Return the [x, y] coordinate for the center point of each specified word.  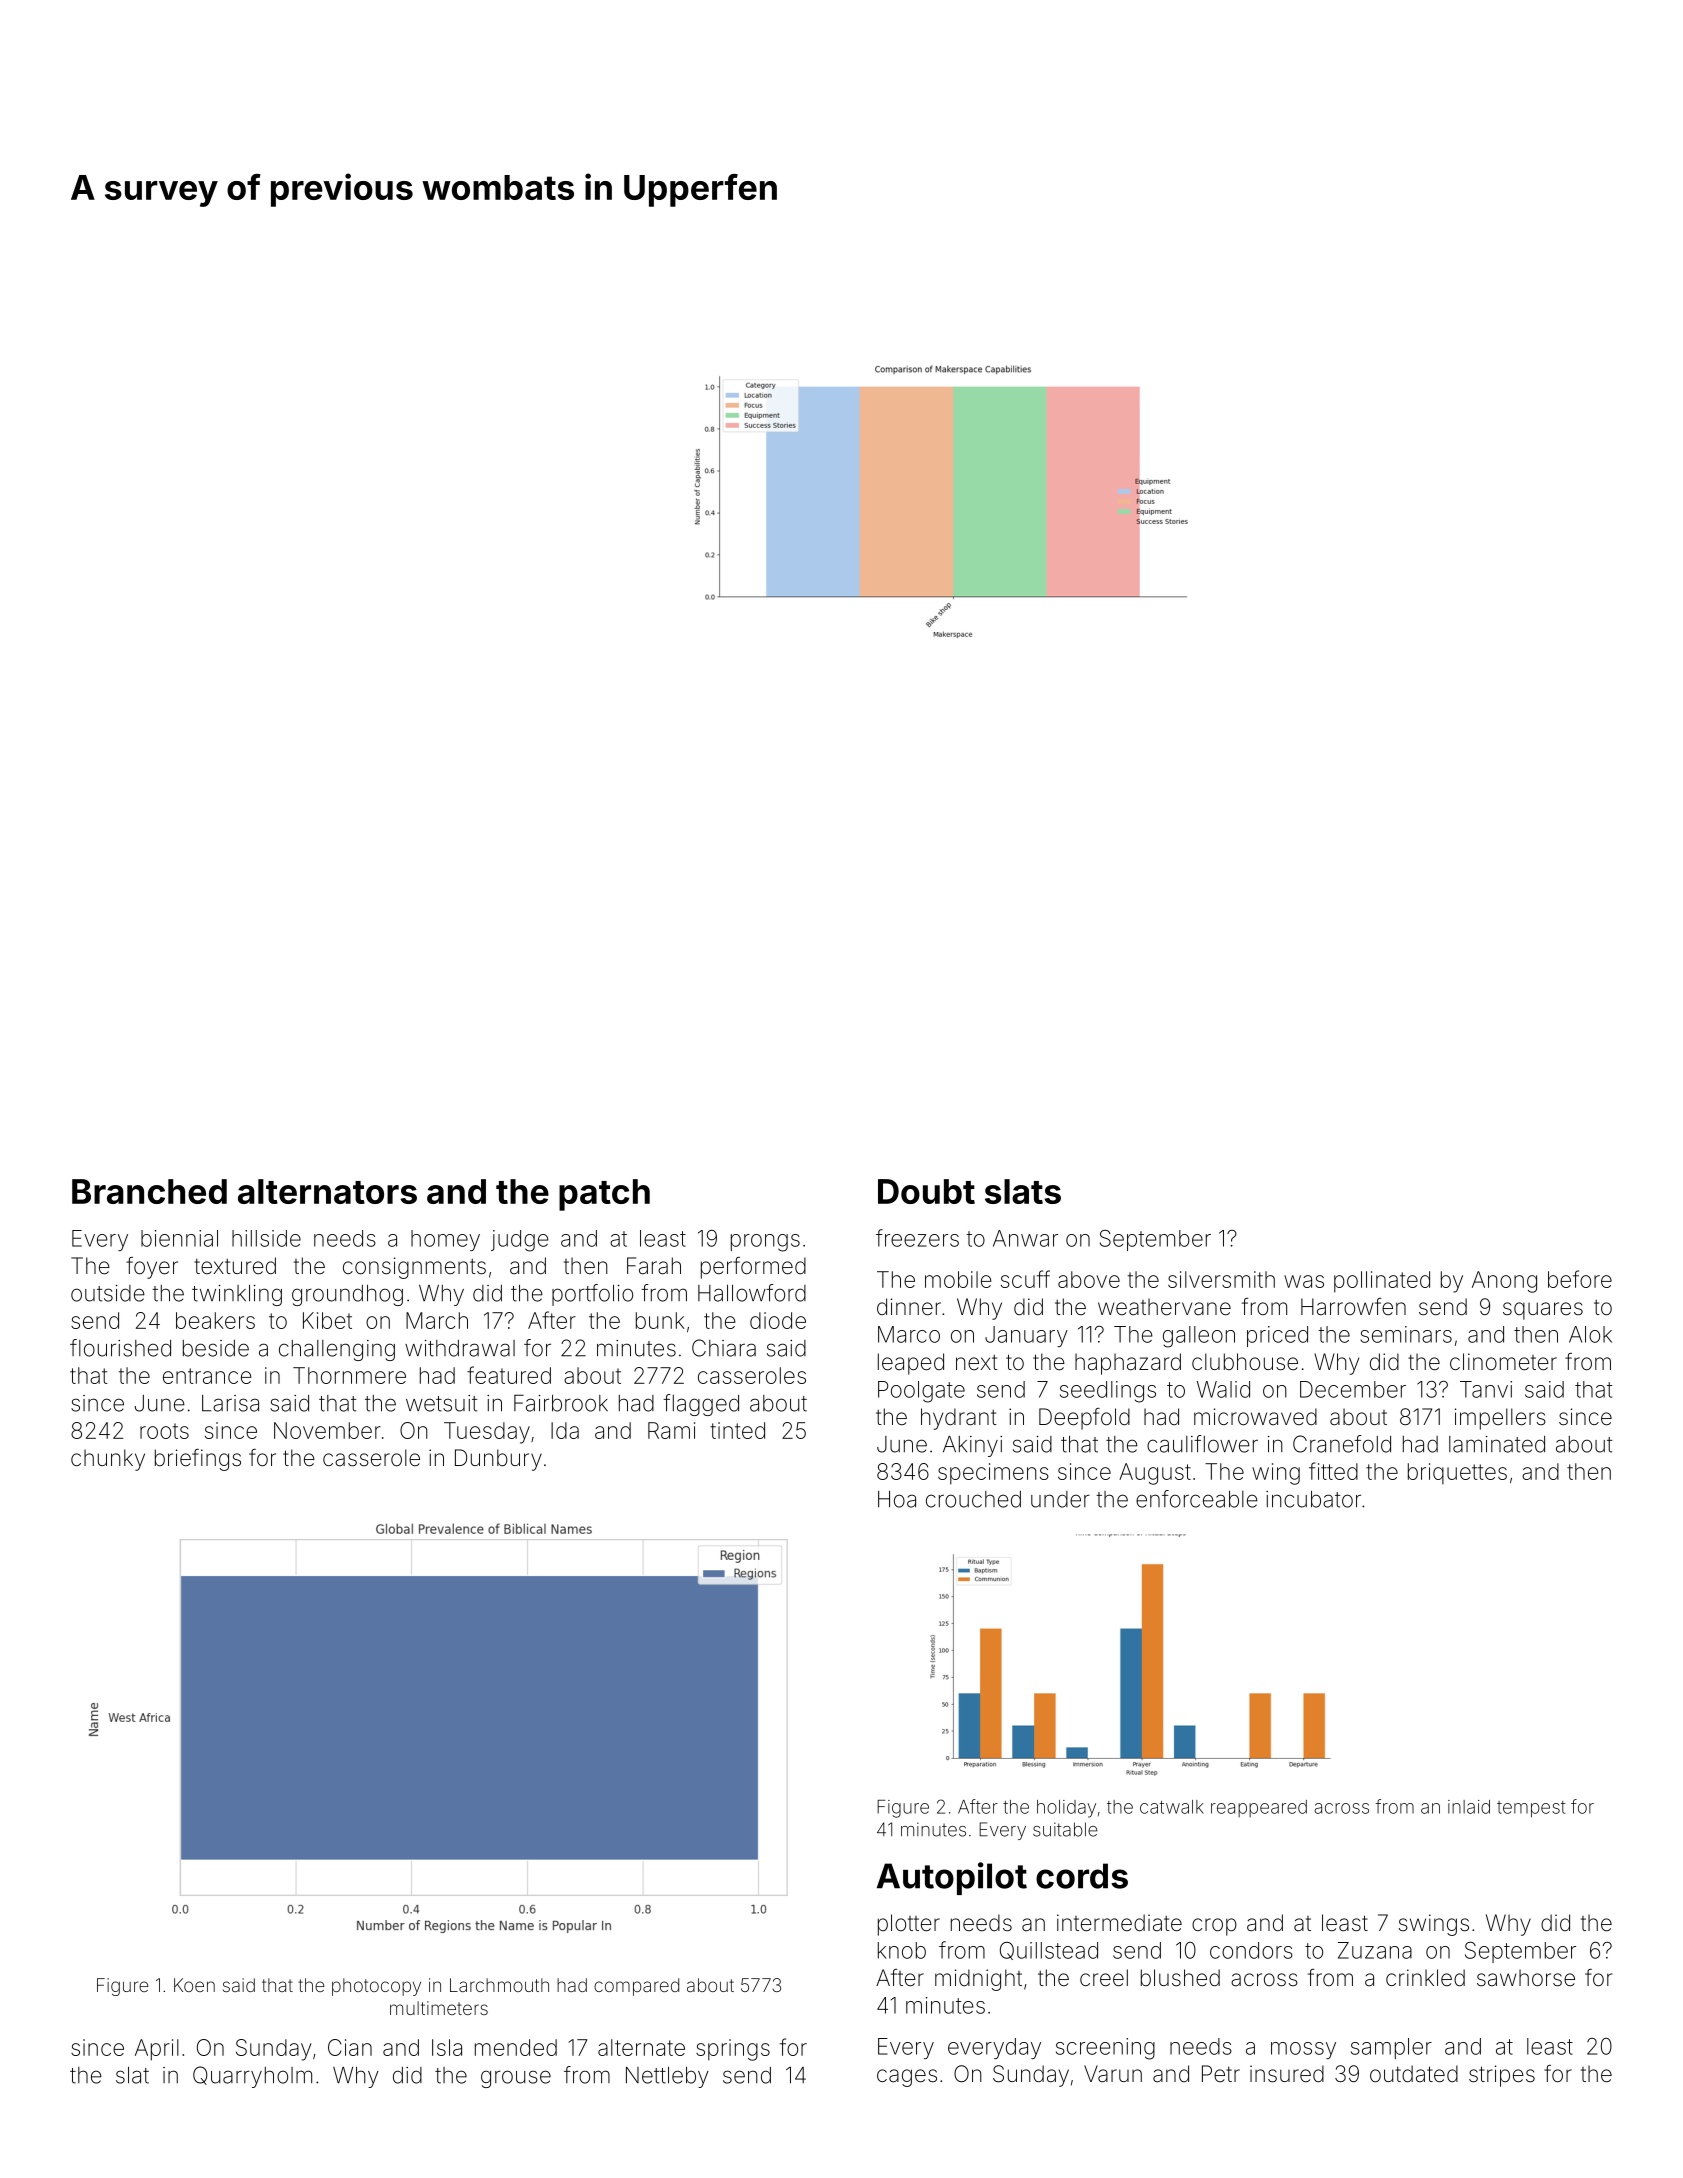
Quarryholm [252, 2077]
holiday [1066, 1809]
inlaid [1469, 1807]
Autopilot [952, 1878]
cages [907, 2078]
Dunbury [498, 1460]
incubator [1313, 1499]
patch [604, 1195]
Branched [149, 1191]
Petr [1221, 2073]
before [1580, 1279]
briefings [198, 1460]
